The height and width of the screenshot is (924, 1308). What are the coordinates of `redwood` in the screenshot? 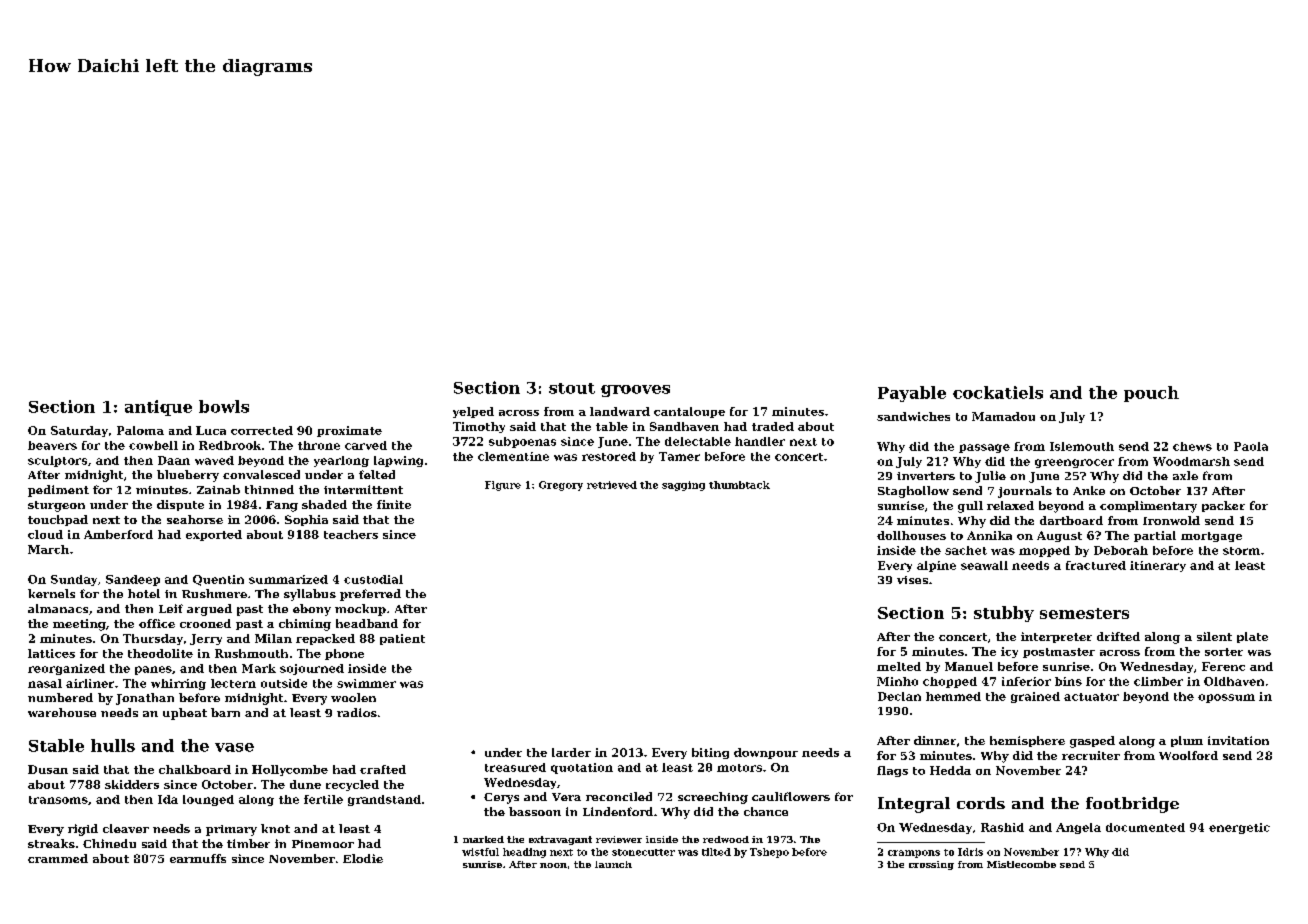 It's located at (726, 839).
